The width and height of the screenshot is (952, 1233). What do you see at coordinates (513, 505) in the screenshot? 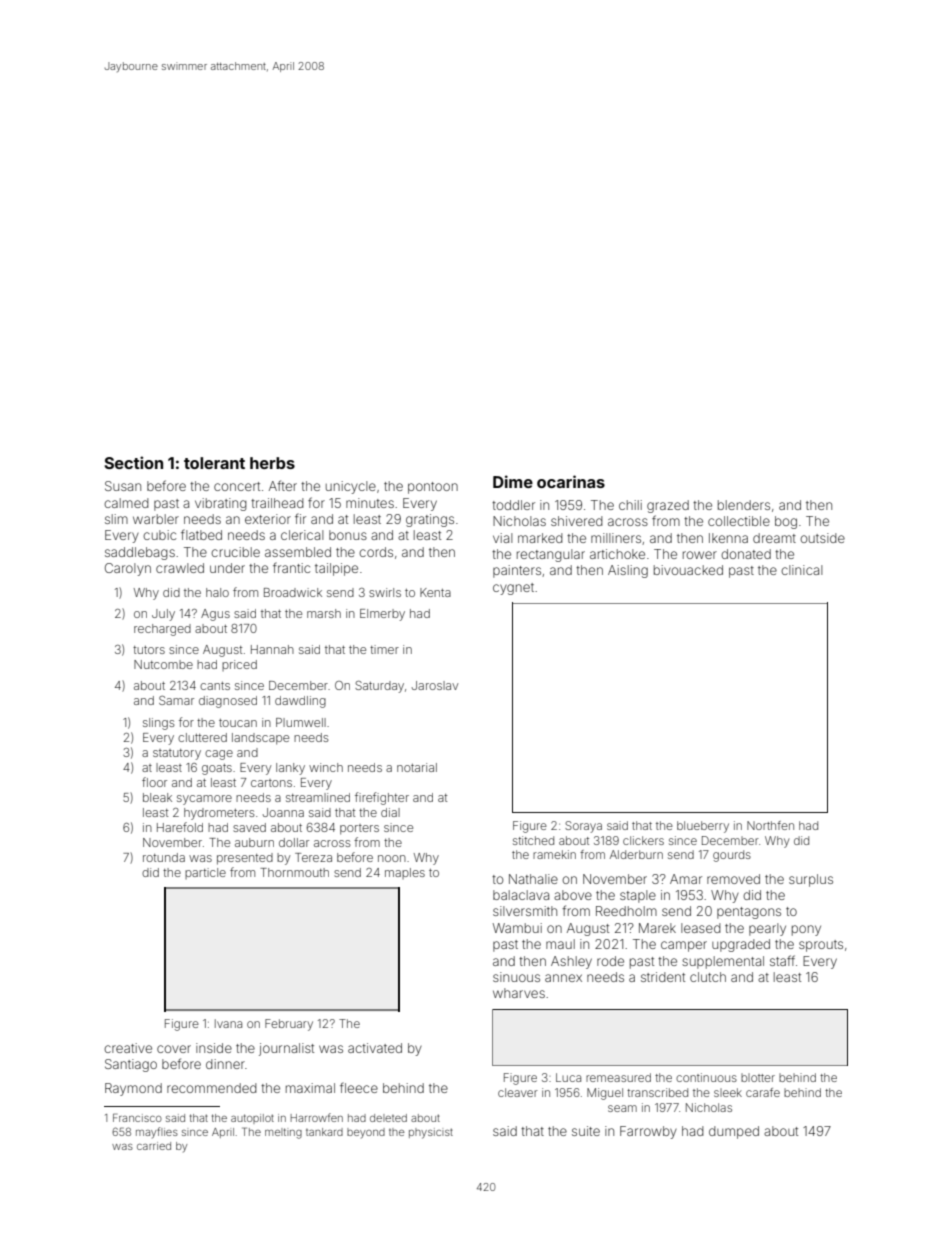
I see `toddler` at bounding box center [513, 505].
